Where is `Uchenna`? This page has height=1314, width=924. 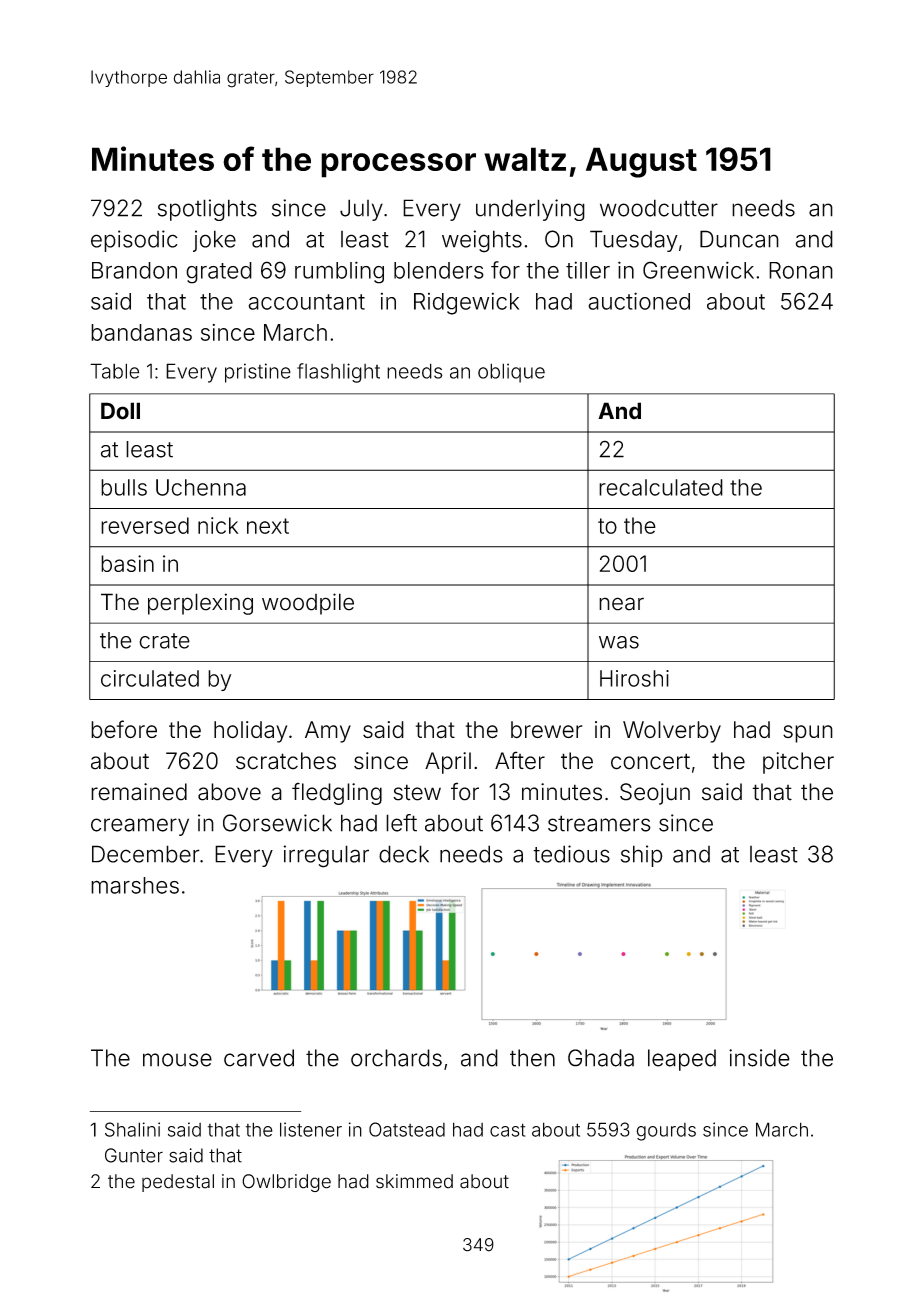
Uchenna is located at coordinates (201, 487).
